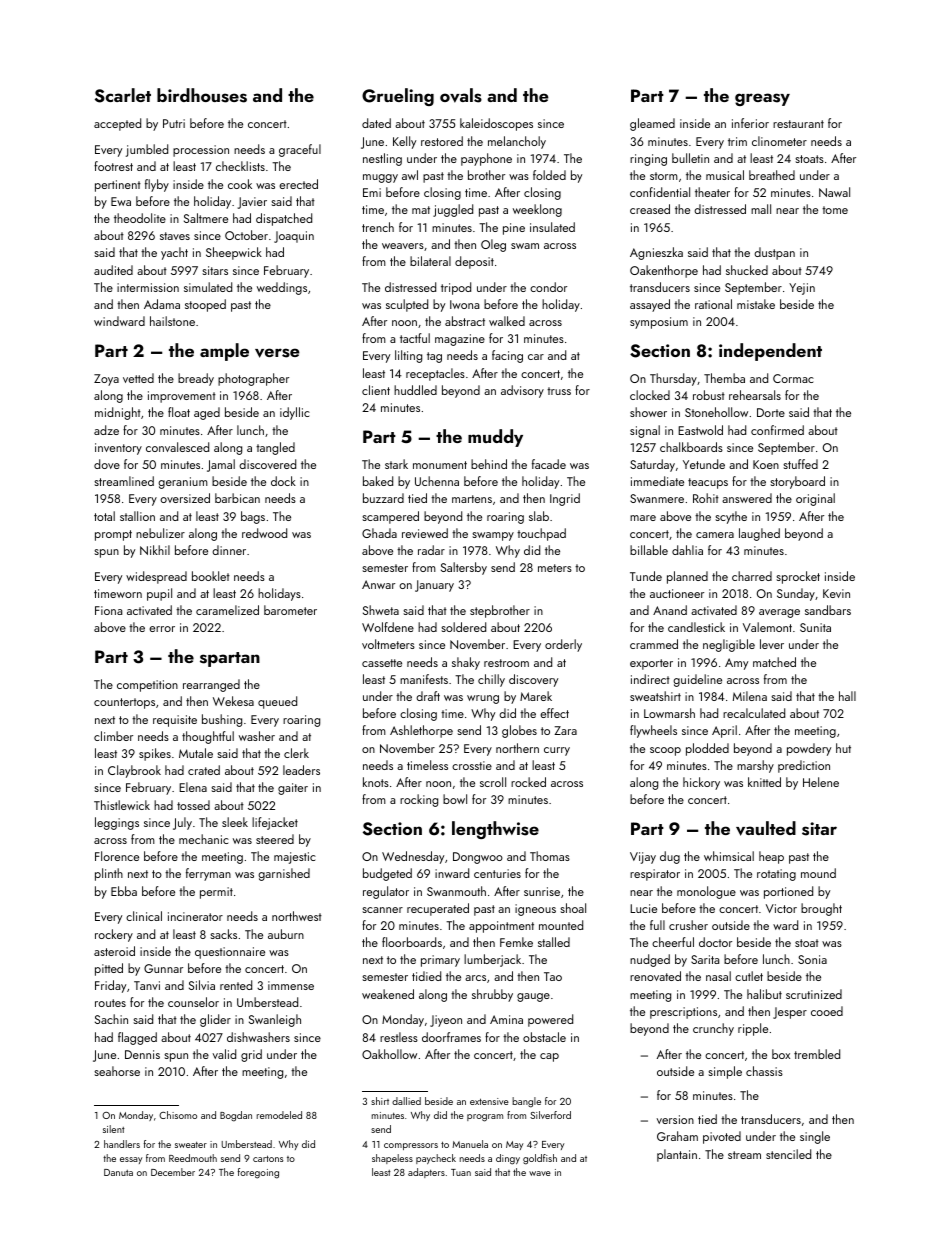 This screenshot has width=952, height=1233. Describe the element at coordinates (542, 891) in the screenshot. I see `sunrise` at that location.
